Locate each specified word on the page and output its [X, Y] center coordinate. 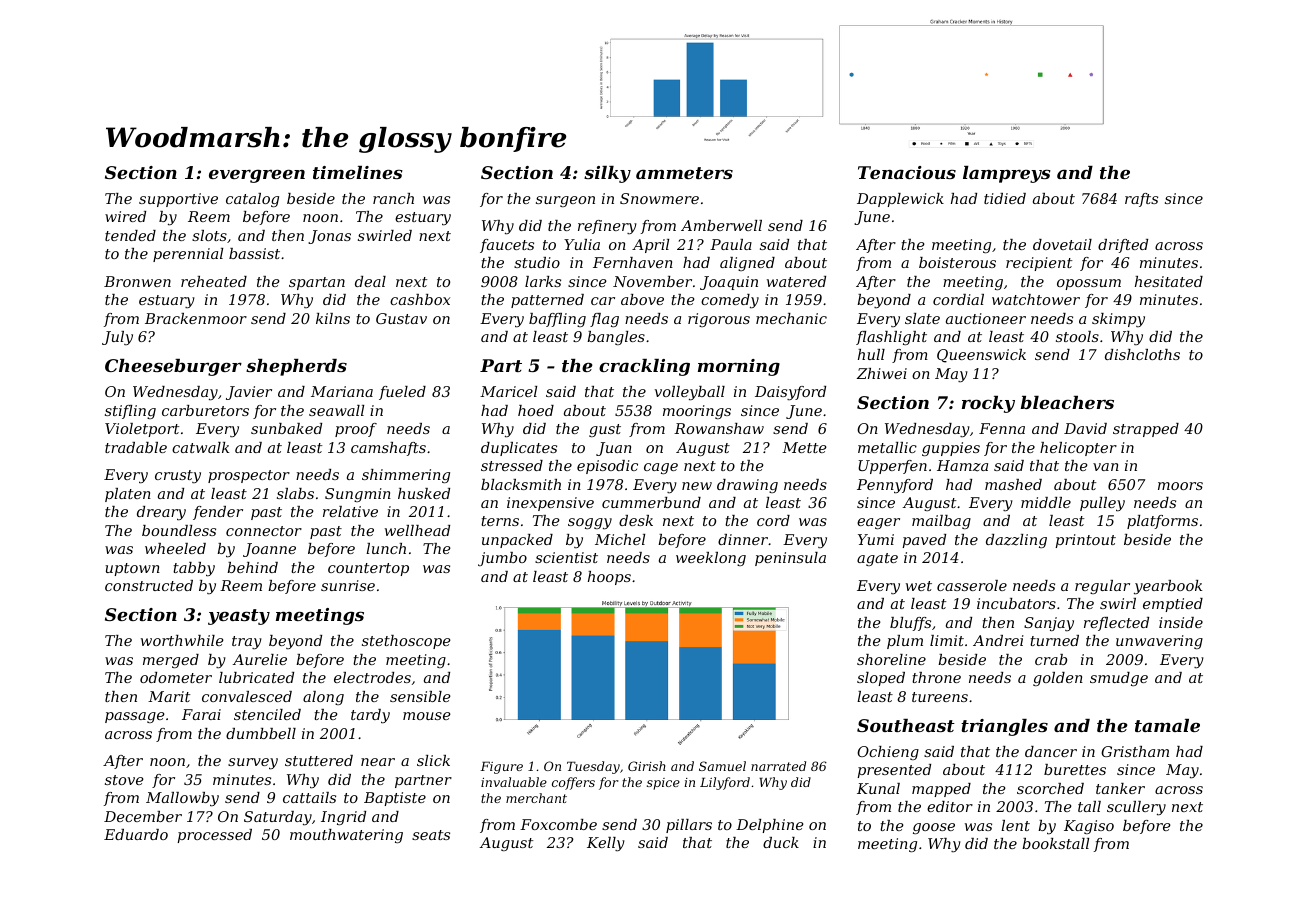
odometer [176, 677]
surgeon [565, 201]
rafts [1141, 200]
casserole [972, 585]
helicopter [1078, 449]
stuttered [319, 760]
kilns [333, 318]
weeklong [711, 559]
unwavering [1159, 642]
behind [252, 567]
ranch [393, 198]
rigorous [719, 320]
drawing [747, 486]
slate [922, 318]
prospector [249, 476]
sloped [881, 679]
